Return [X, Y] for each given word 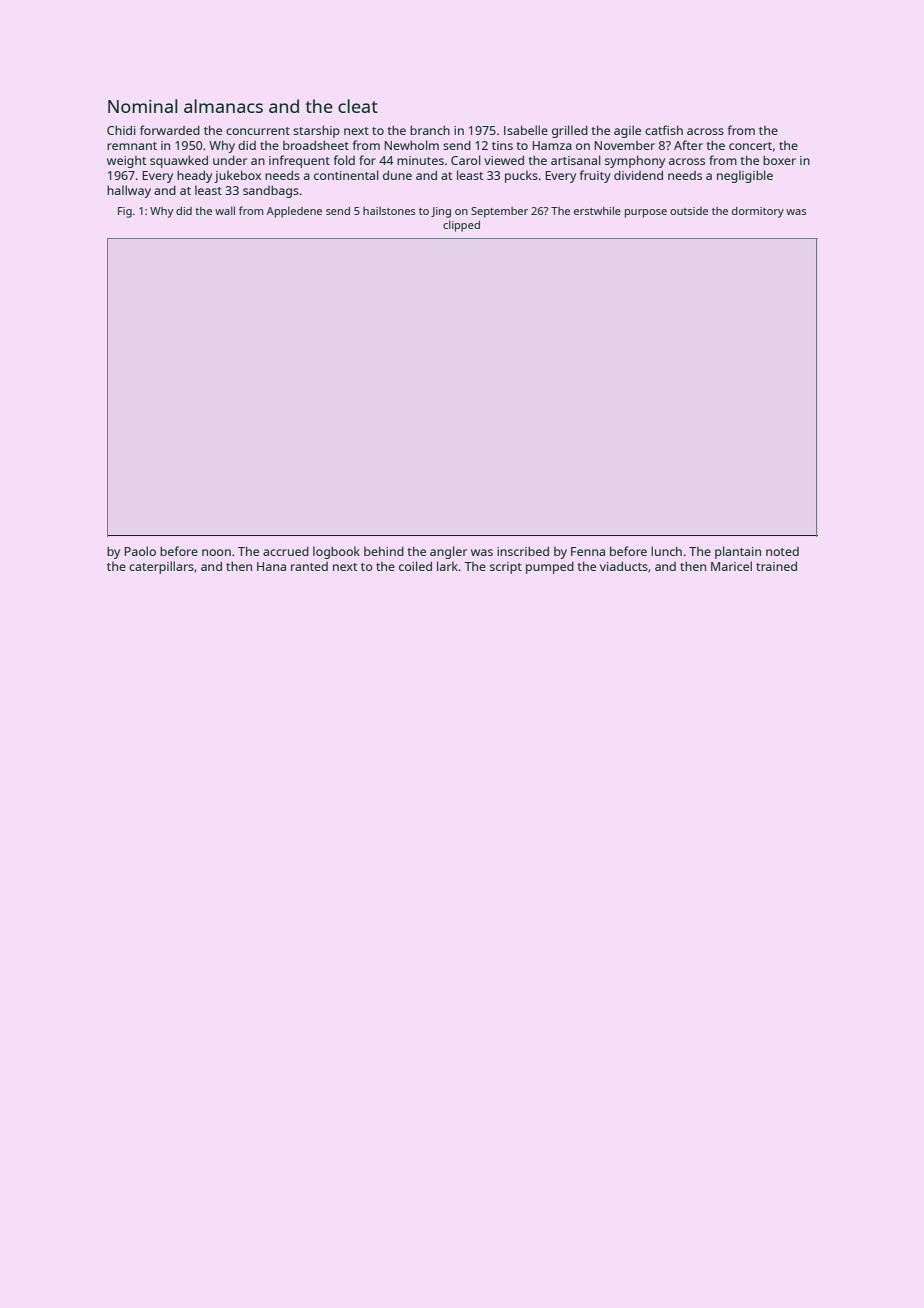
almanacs [223, 106]
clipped [461, 226]
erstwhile [597, 210]
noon [216, 552]
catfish [664, 130]
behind [384, 551]
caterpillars [161, 567]
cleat [358, 106]
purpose [646, 213]
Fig [125, 212]
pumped [550, 568]
